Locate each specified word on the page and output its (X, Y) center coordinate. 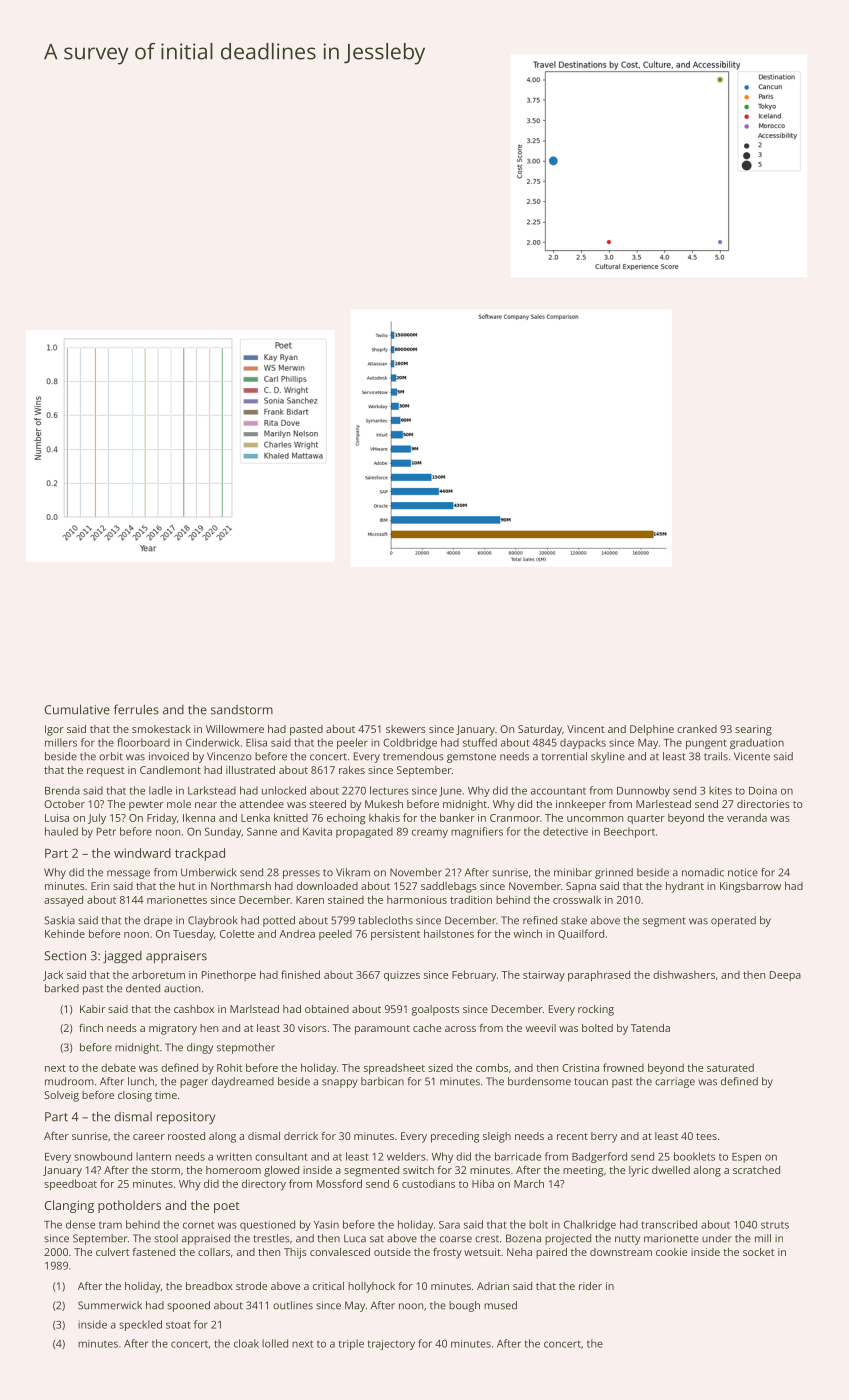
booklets (694, 1156)
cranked (697, 729)
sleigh (497, 1137)
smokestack (161, 729)
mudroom (69, 1081)
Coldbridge (410, 743)
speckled (140, 1325)
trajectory (391, 1344)
